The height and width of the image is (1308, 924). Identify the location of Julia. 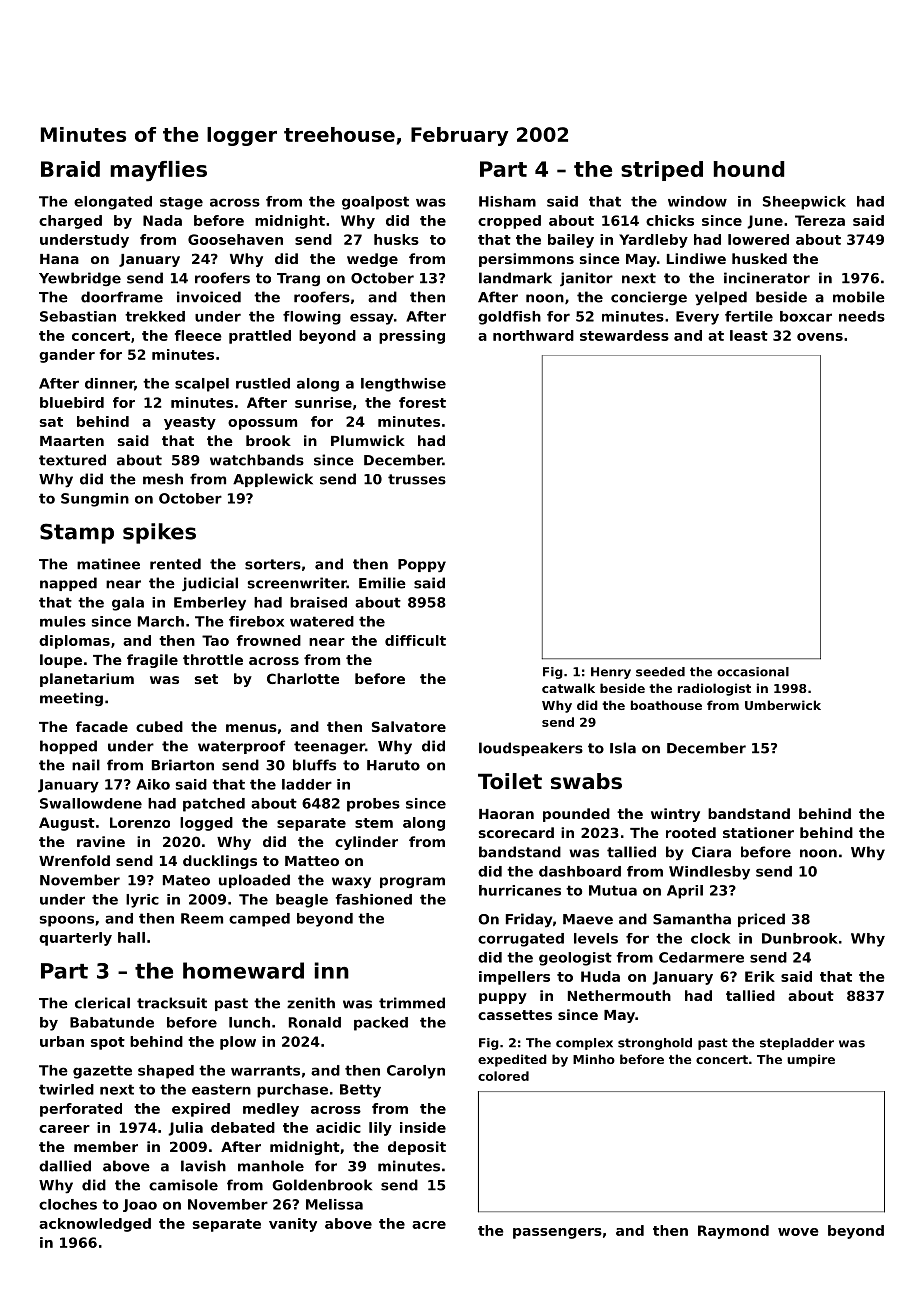
(185, 1129).
